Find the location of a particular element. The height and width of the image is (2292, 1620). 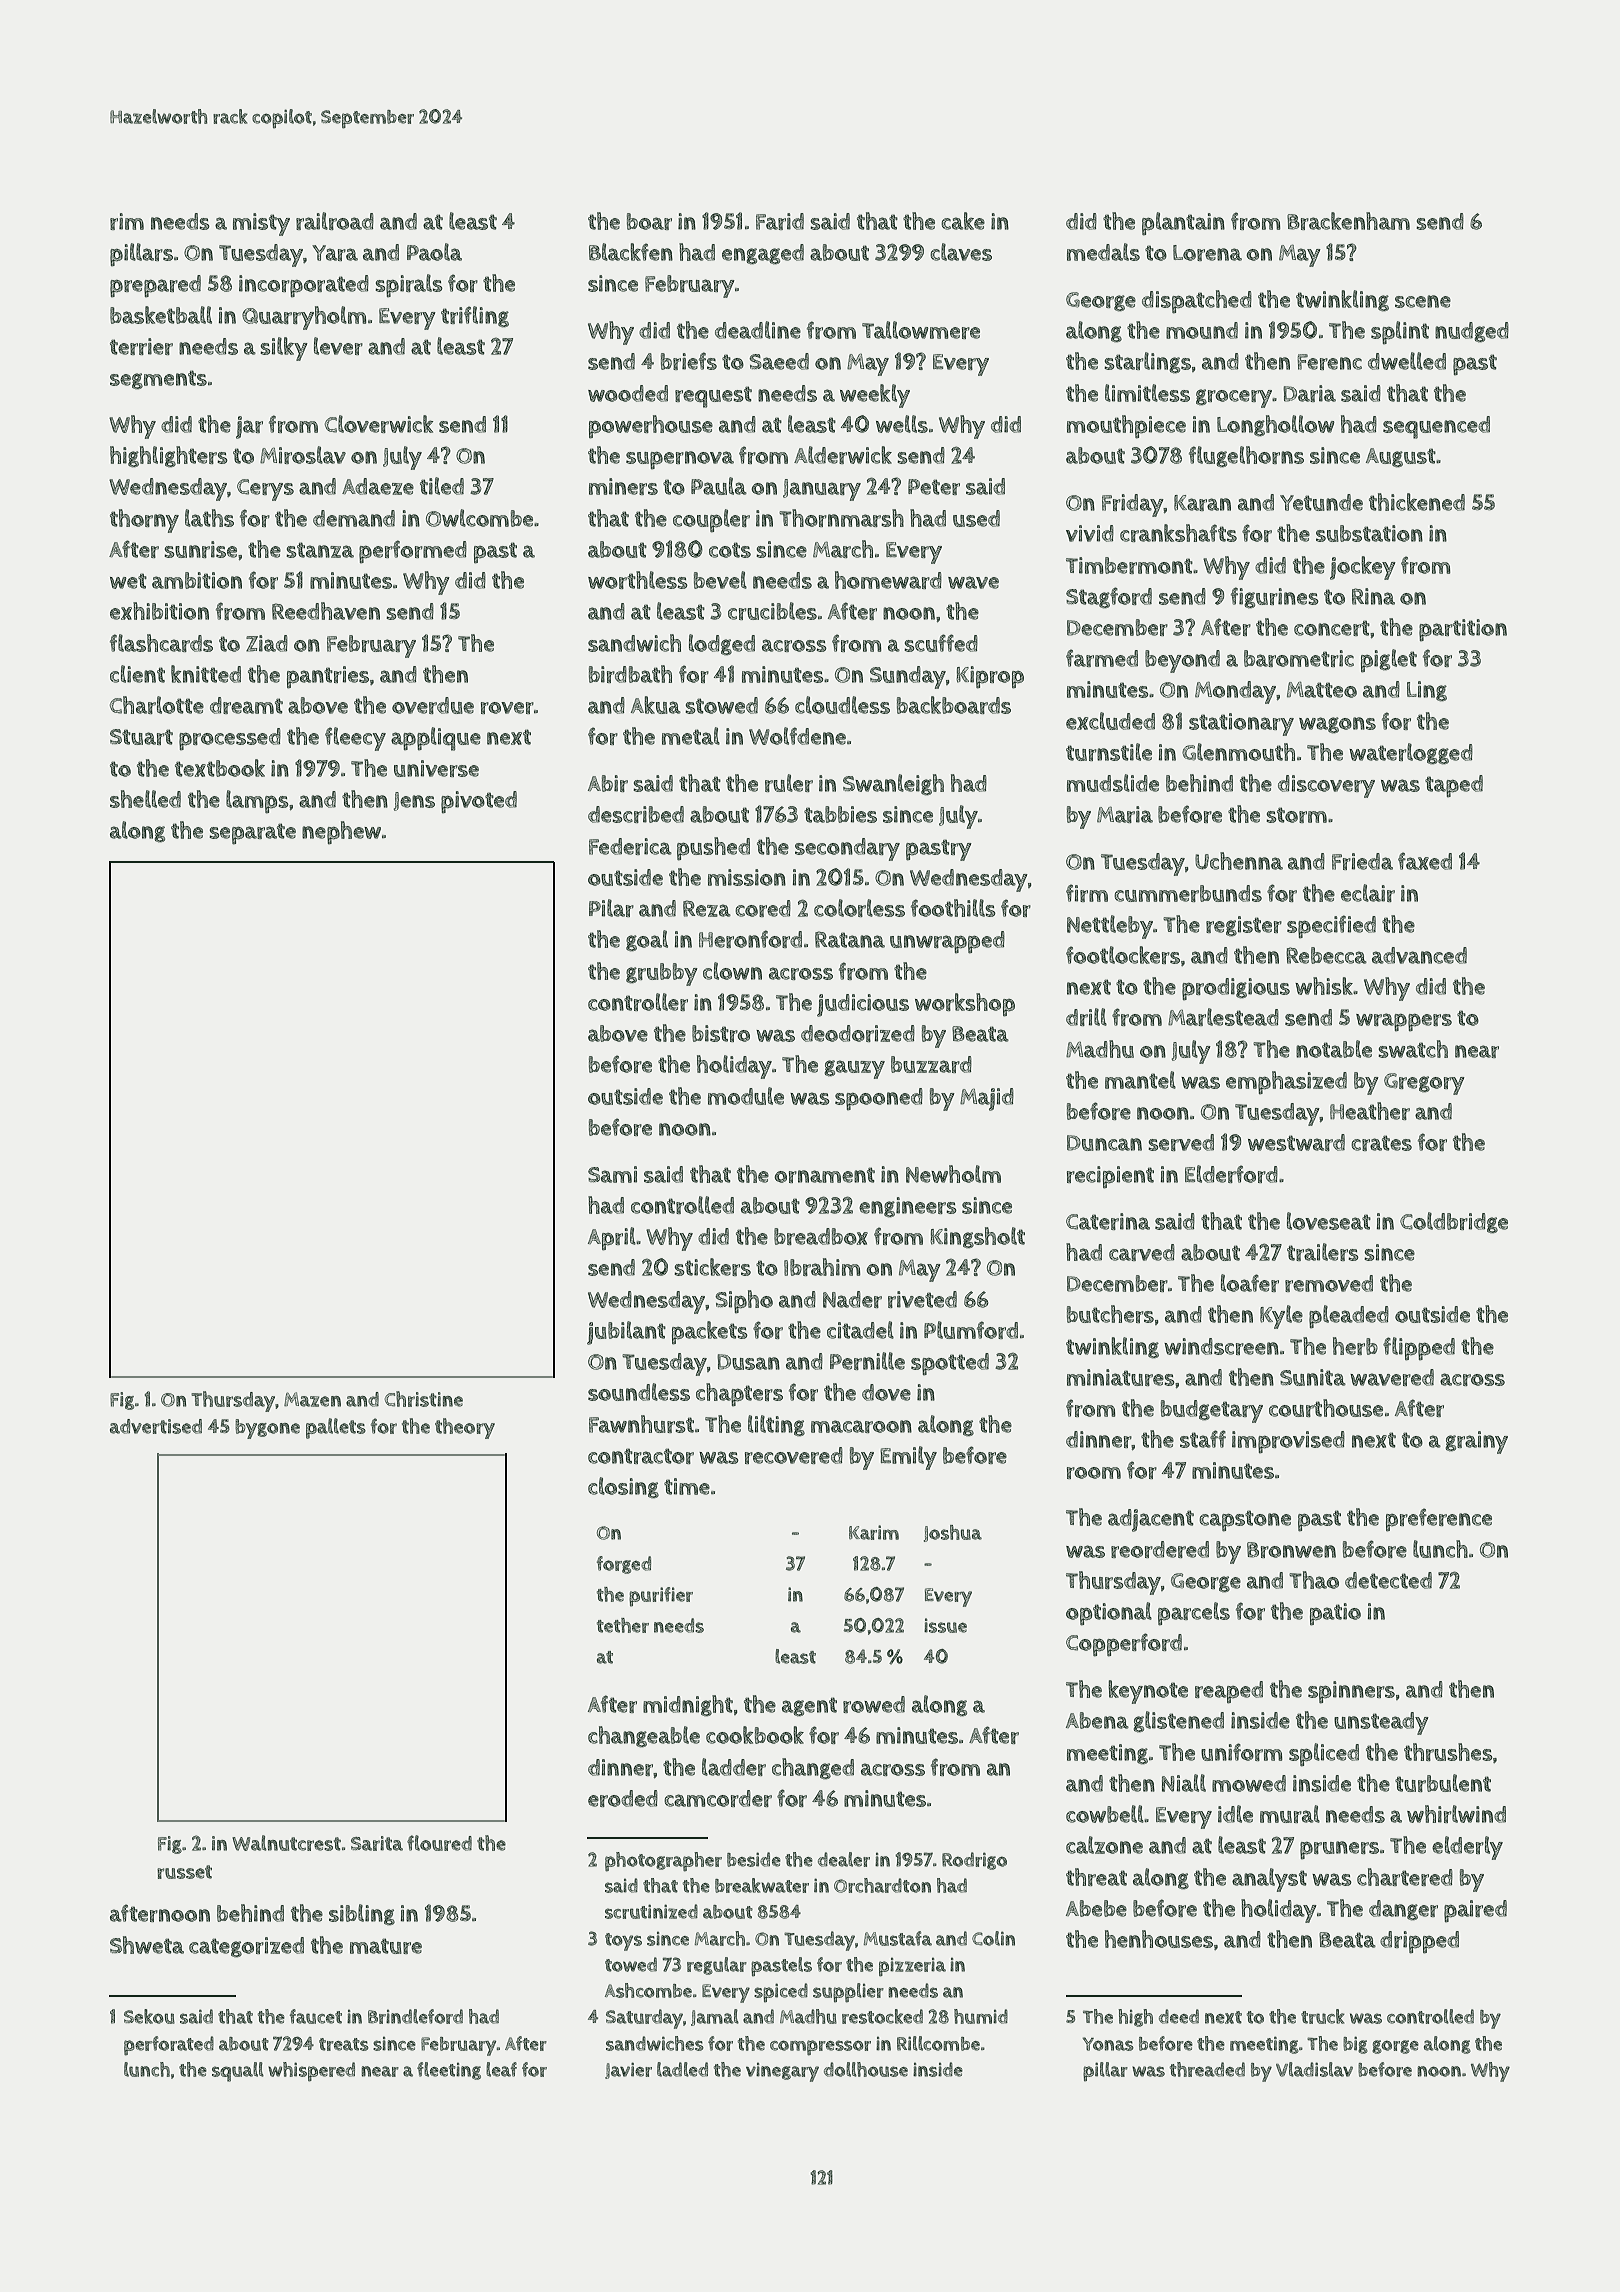

leaf is located at coordinates (501, 2069).
